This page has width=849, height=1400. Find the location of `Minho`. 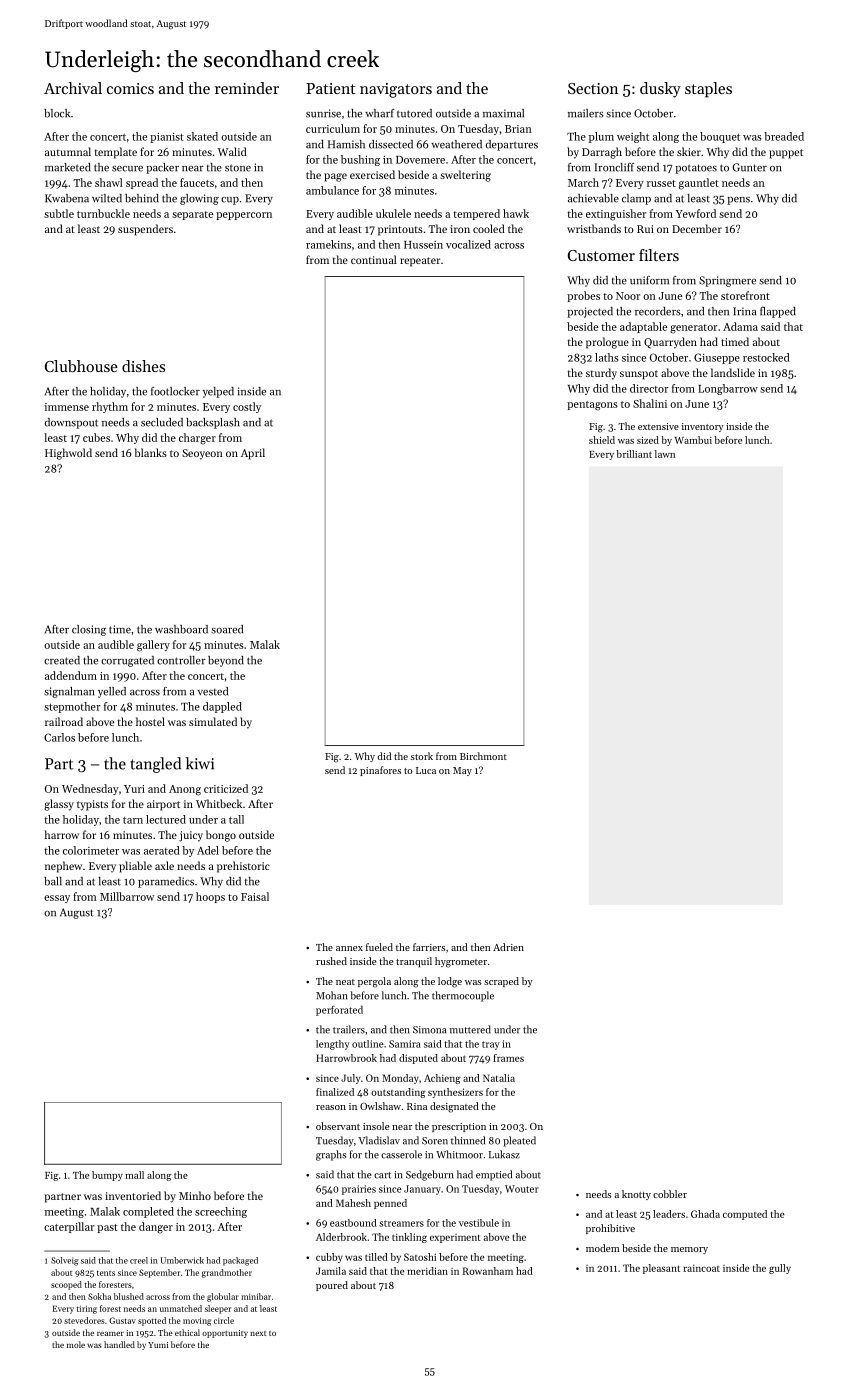

Minho is located at coordinates (195, 1195).
